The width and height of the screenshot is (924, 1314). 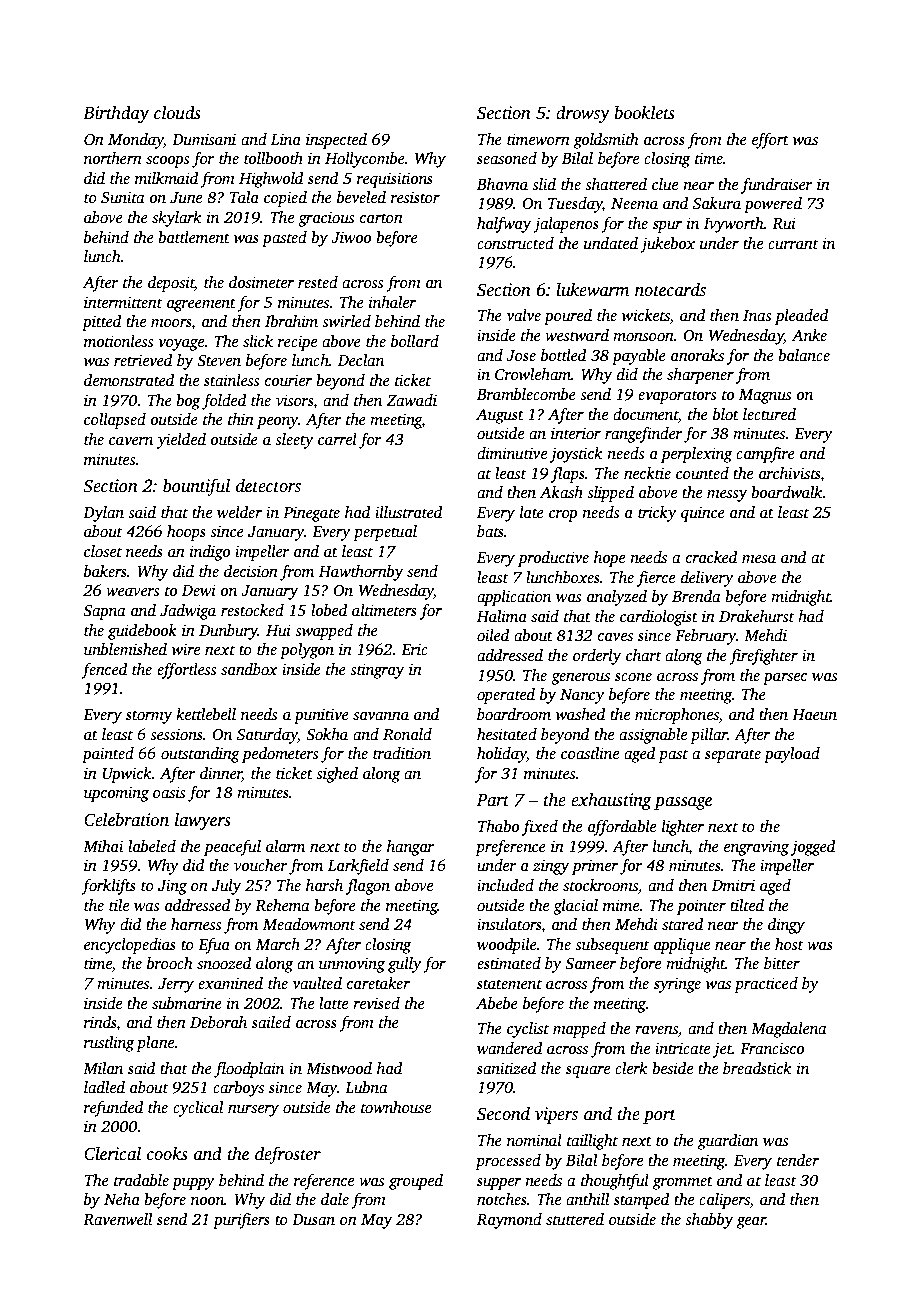 I want to click on anoraks, so click(x=697, y=355).
